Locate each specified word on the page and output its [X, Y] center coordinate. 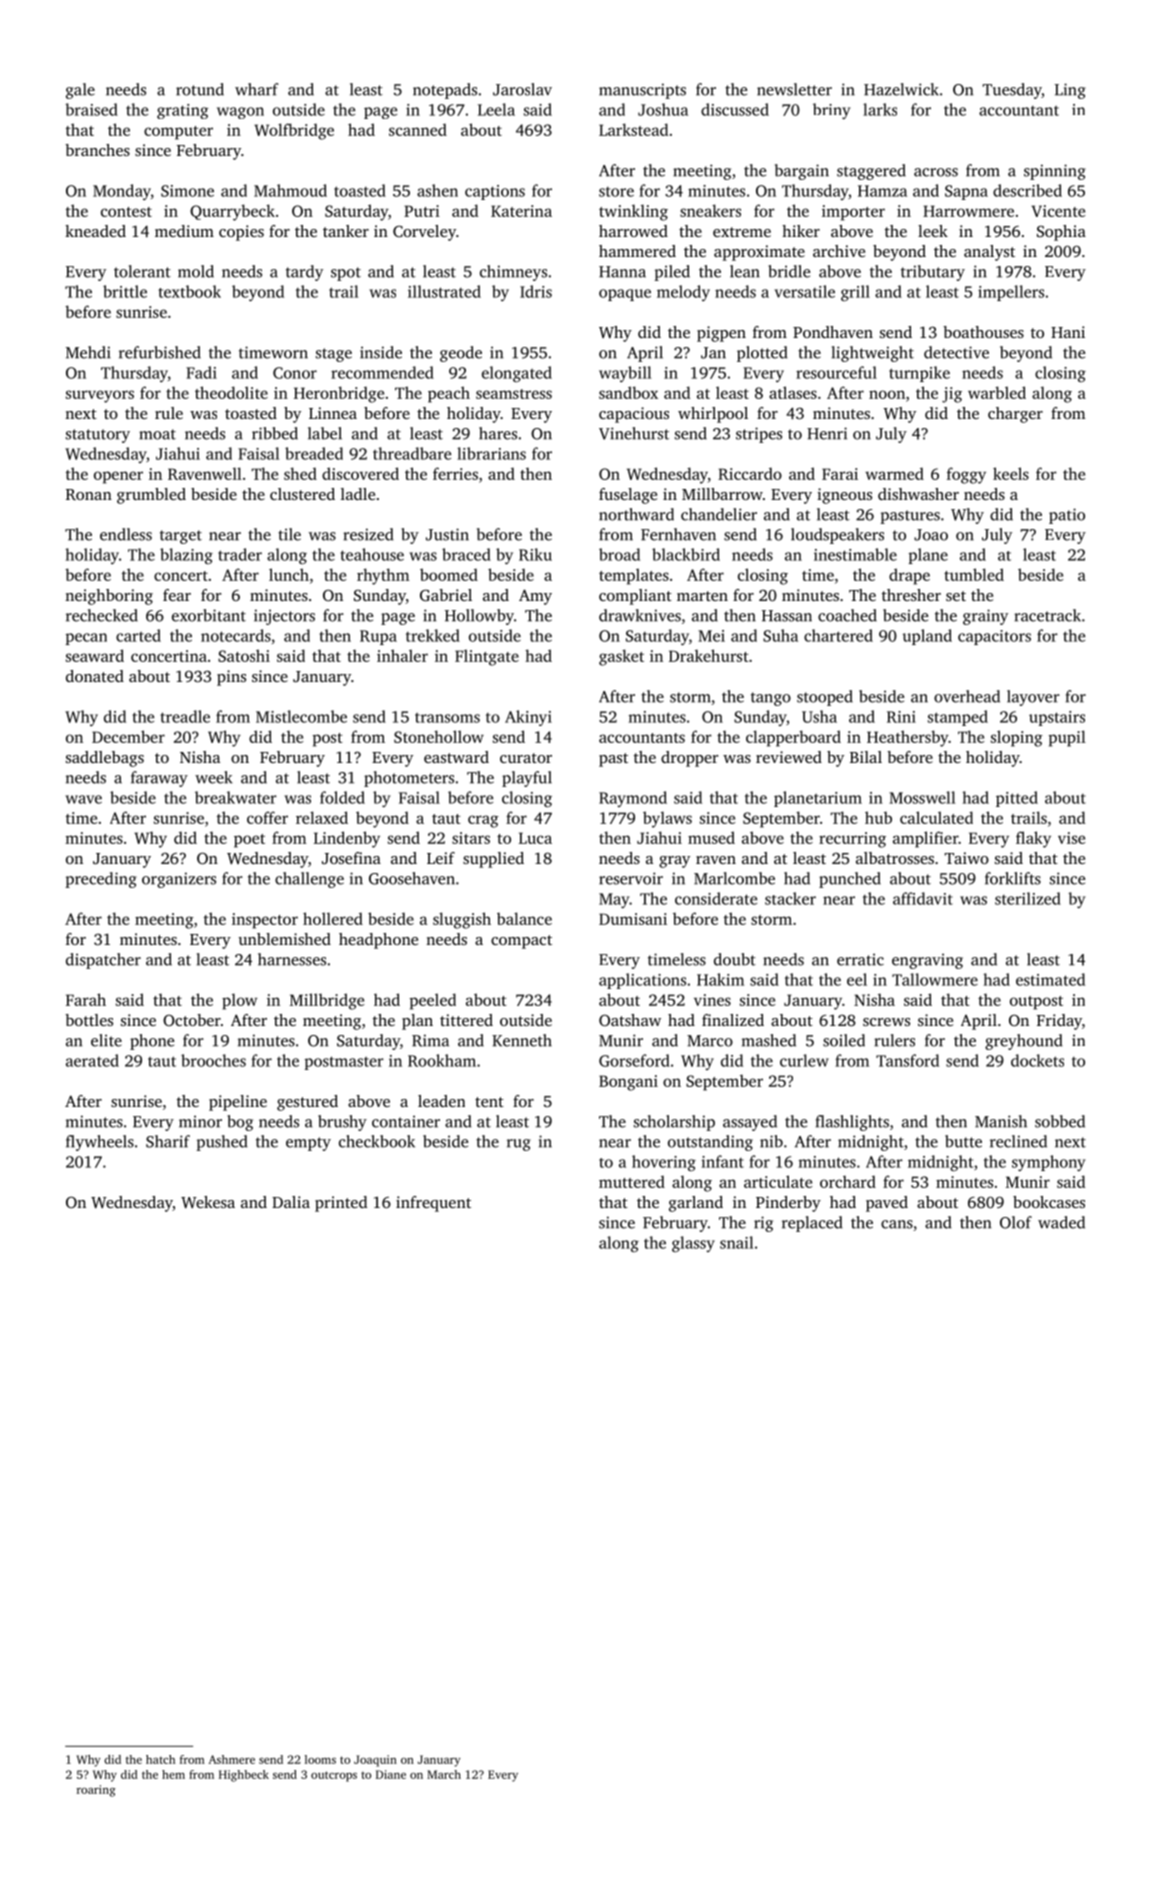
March [444, 1774]
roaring [96, 1791]
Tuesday [1012, 91]
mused [711, 837]
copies [241, 233]
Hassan [787, 616]
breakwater [236, 797]
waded [1061, 1222]
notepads [445, 91]
